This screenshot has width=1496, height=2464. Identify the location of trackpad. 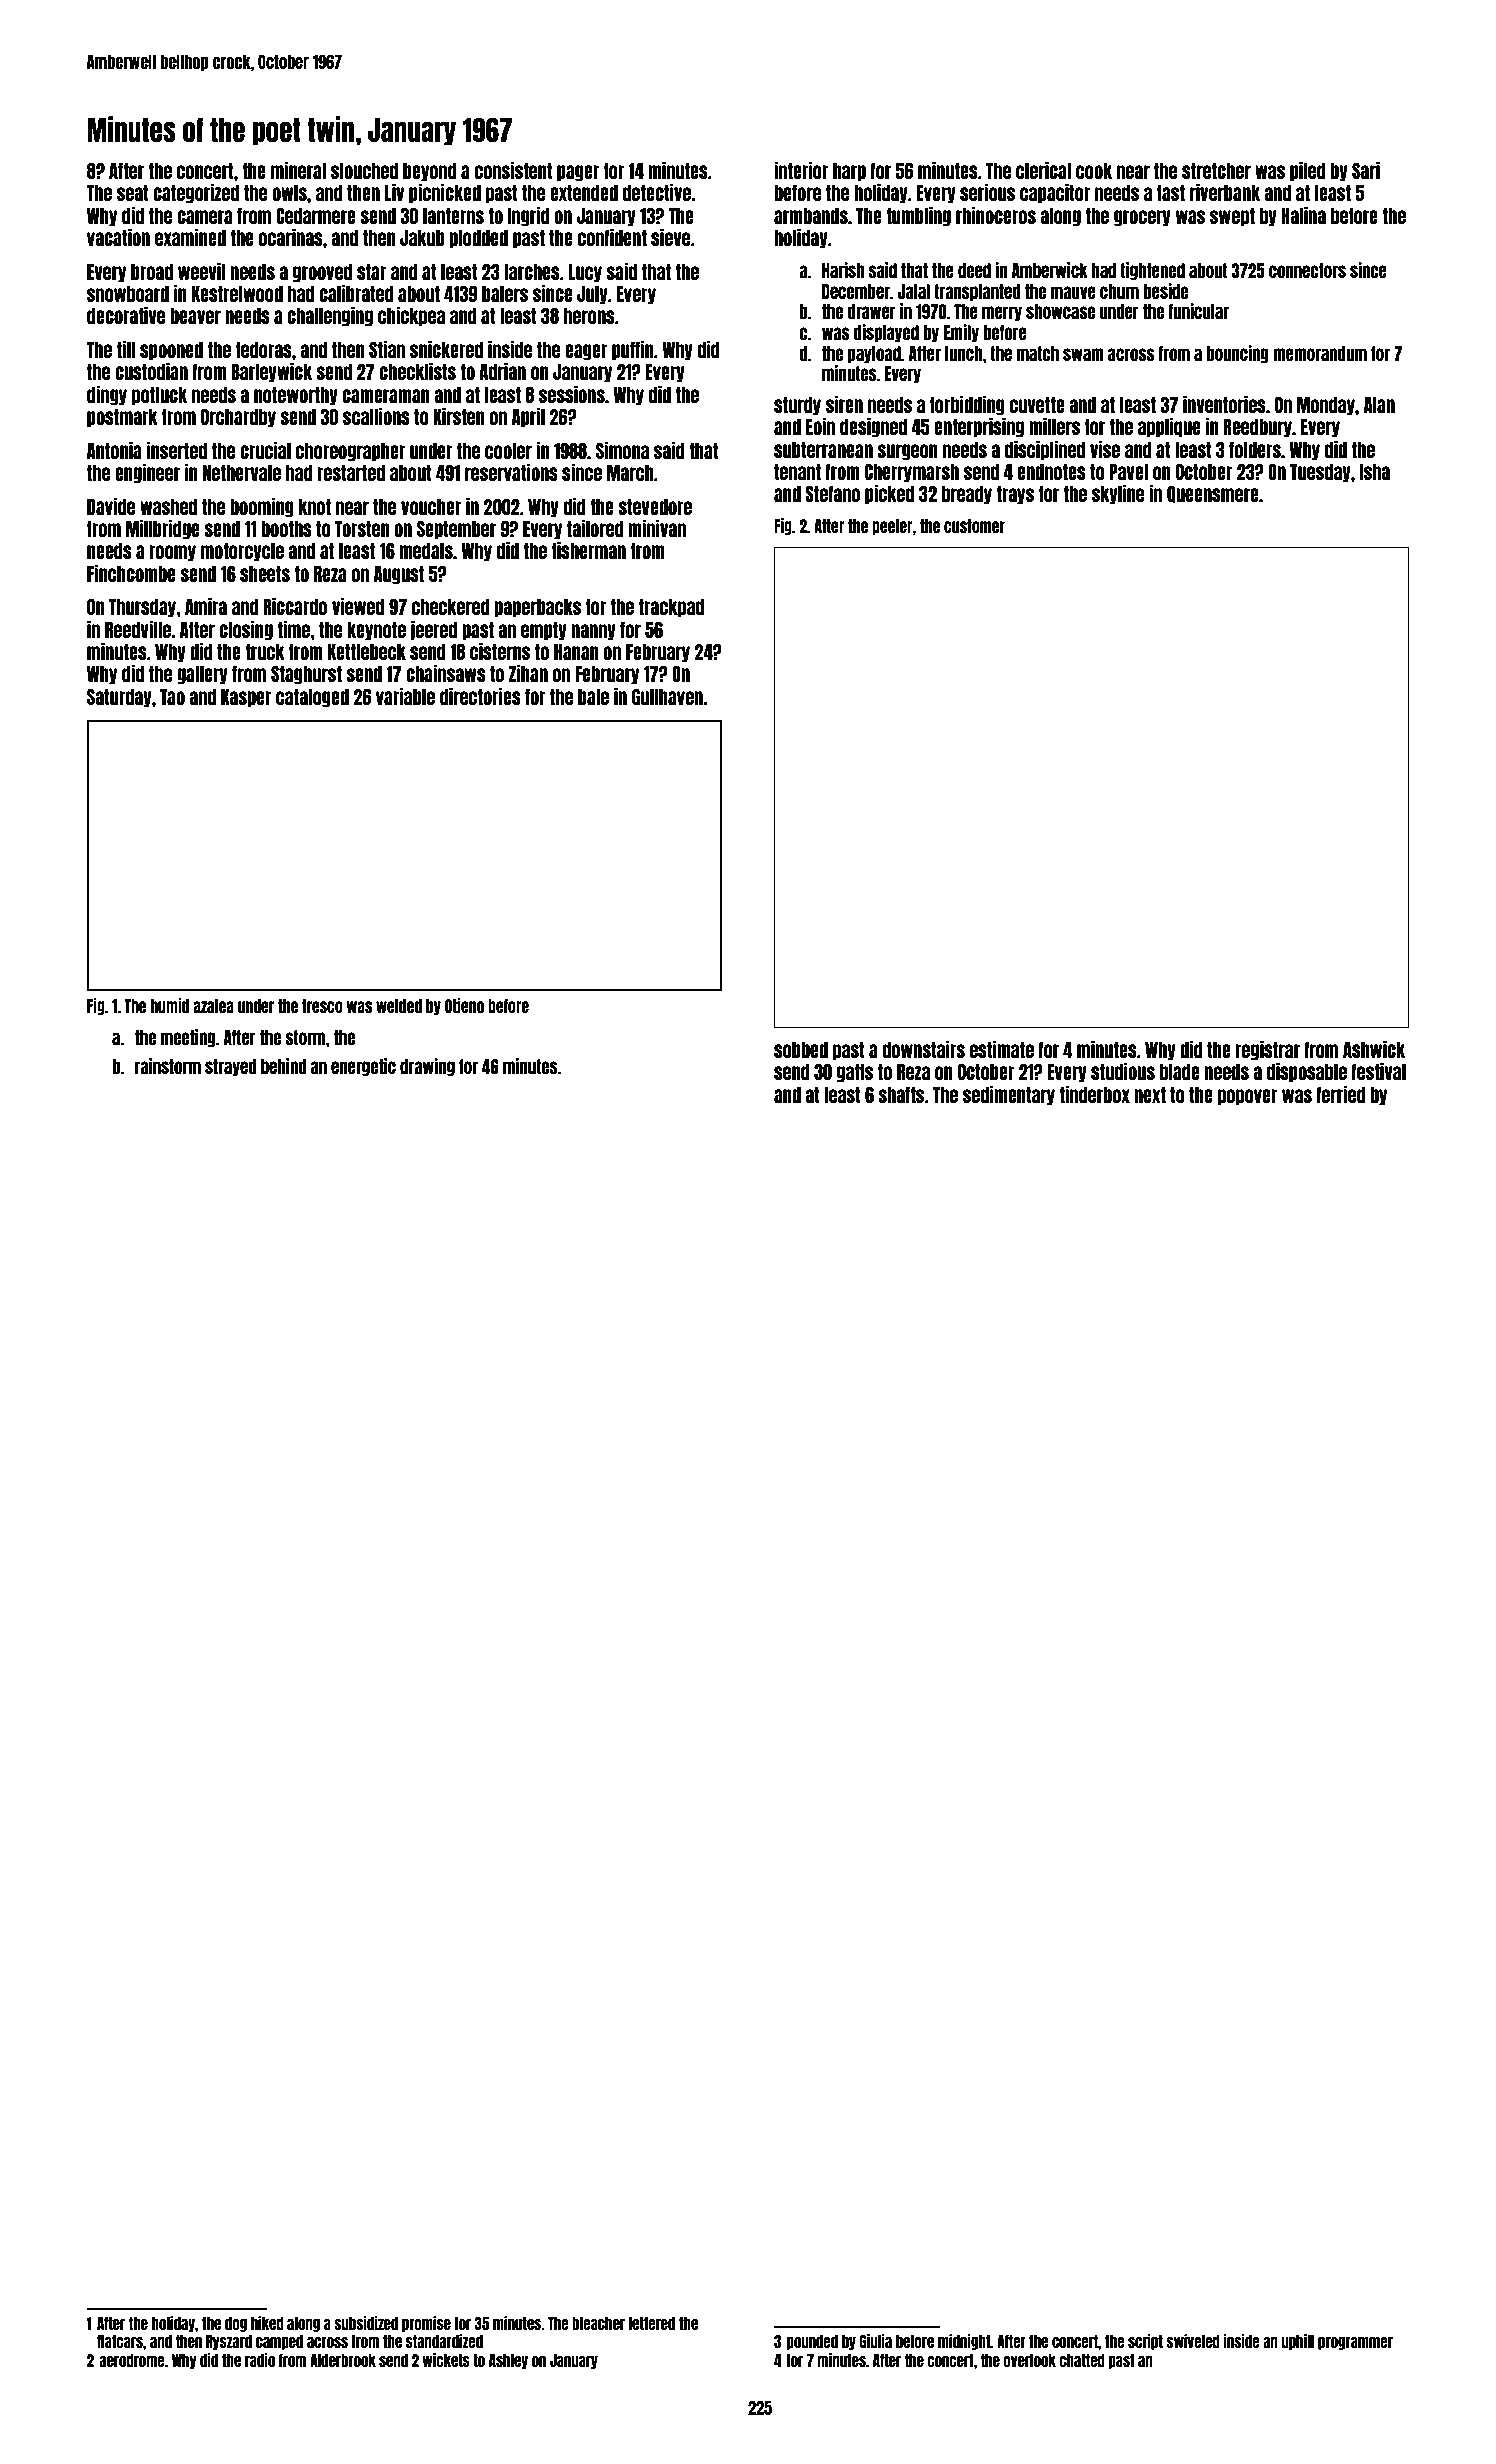
(671, 608).
